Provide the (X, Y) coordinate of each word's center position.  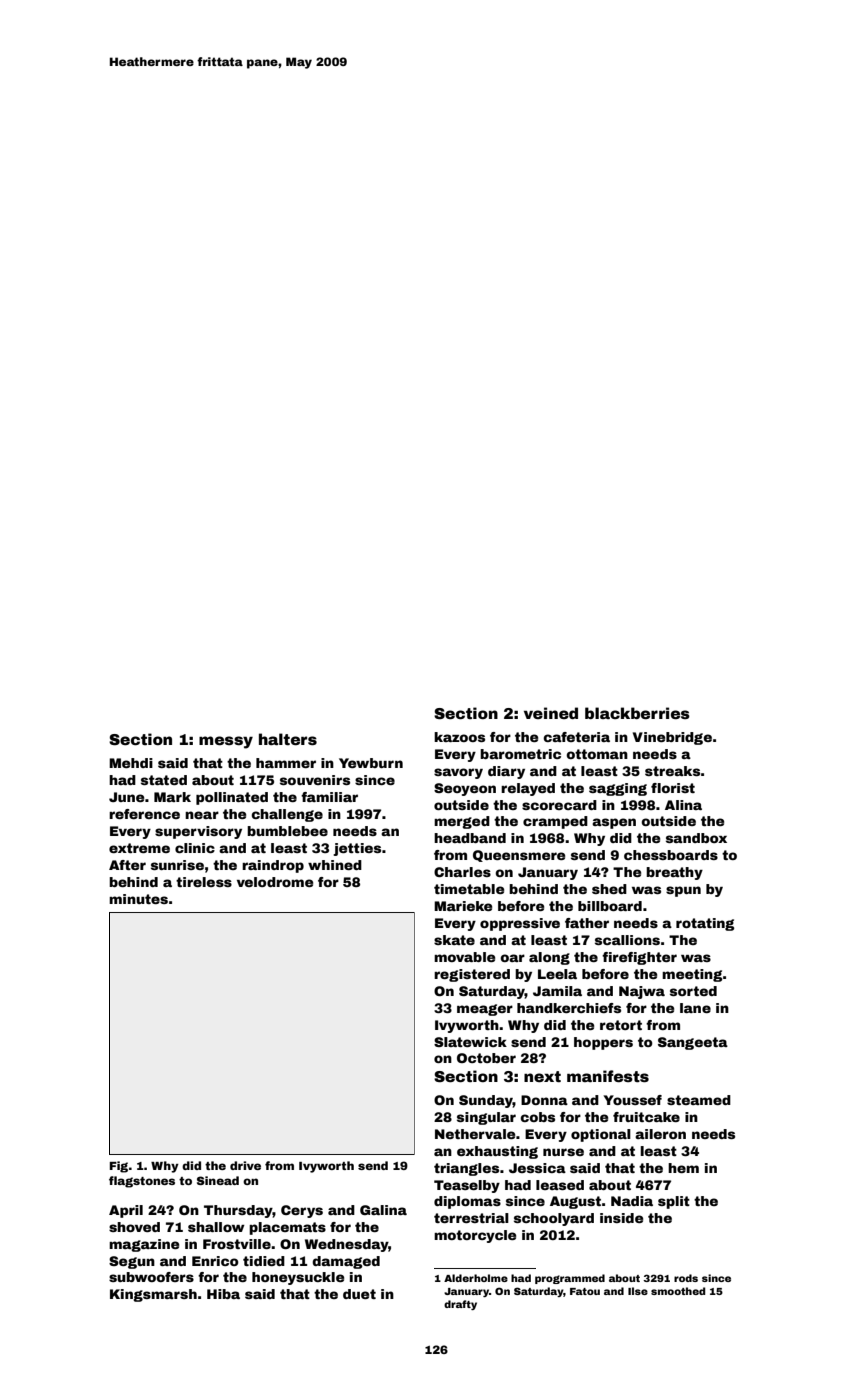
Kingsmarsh (153, 1295)
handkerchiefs (569, 1008)
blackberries (637, 713)
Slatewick (470, 1042)
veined (551, 713)
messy (226, 742)
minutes (138, 899)
